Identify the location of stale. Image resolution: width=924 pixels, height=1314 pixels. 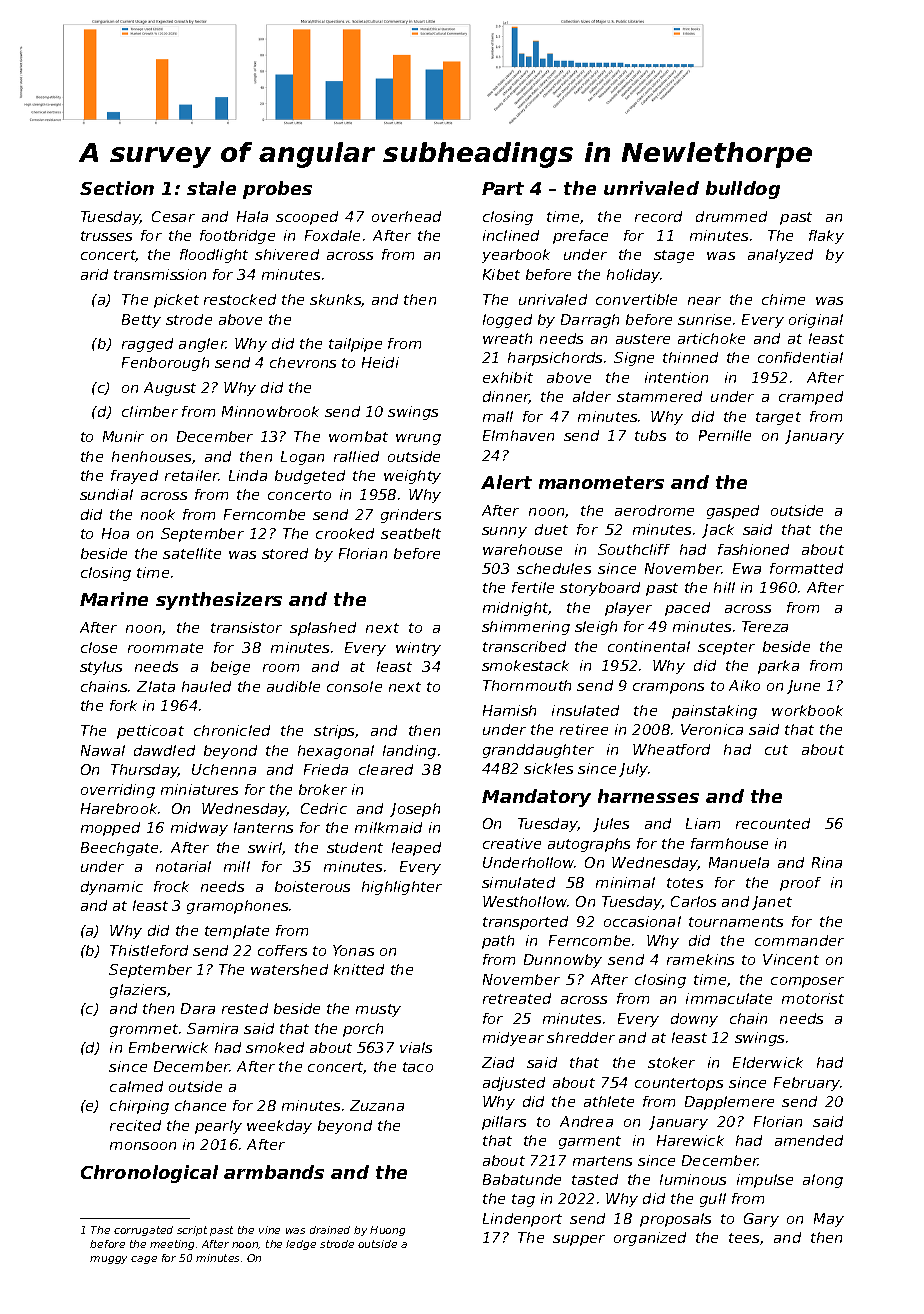
(211, 188).
